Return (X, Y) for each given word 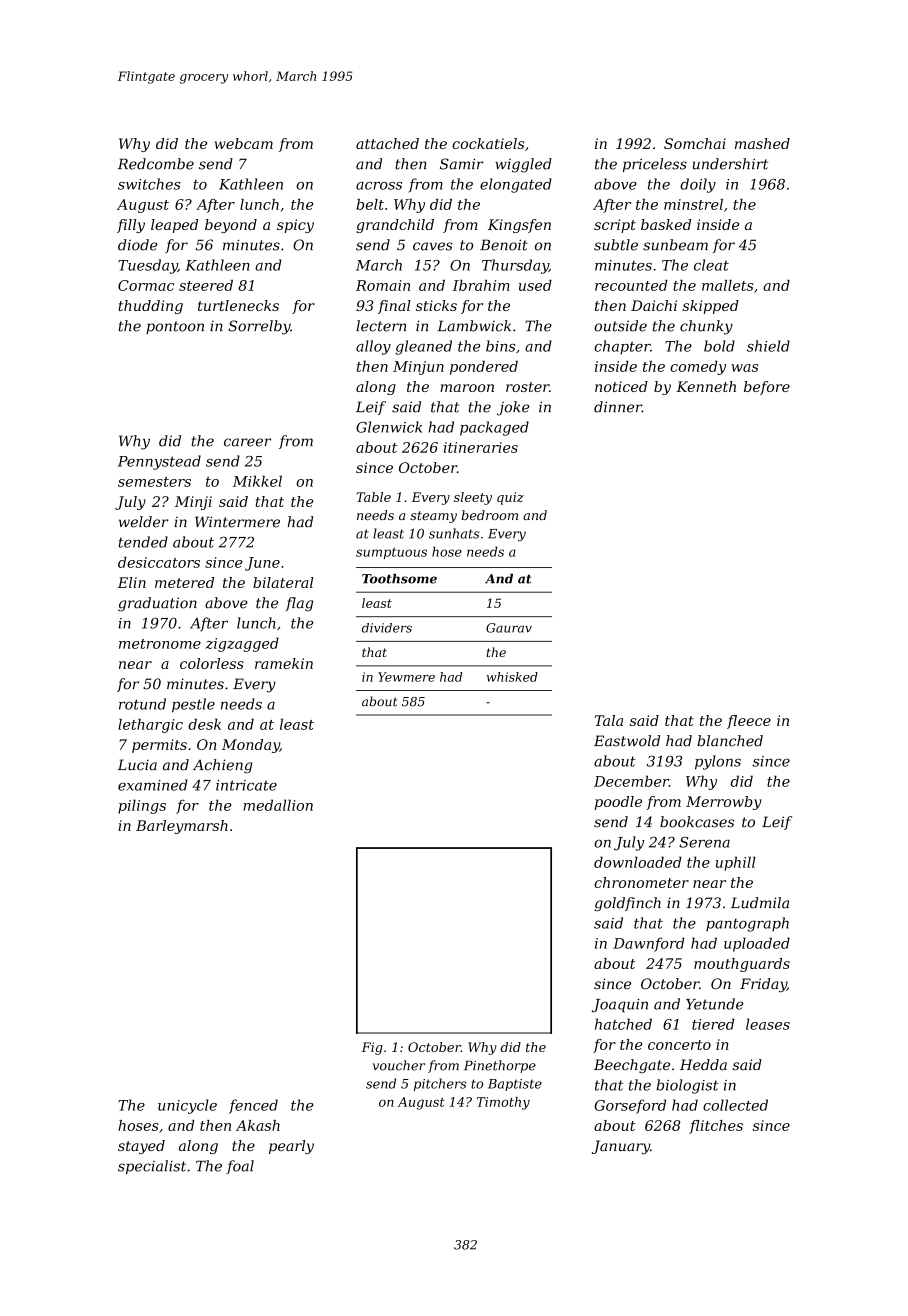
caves (433, 246)
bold (719, 346)
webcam (244, 143)
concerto (679, 1045)
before (767, 388)
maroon (467, 388)
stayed (141, 1147)
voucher (399, 1065)
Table (373, 497)
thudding (150, 307)
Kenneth (706, 386)
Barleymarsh (182, 827)
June (262, 564)
